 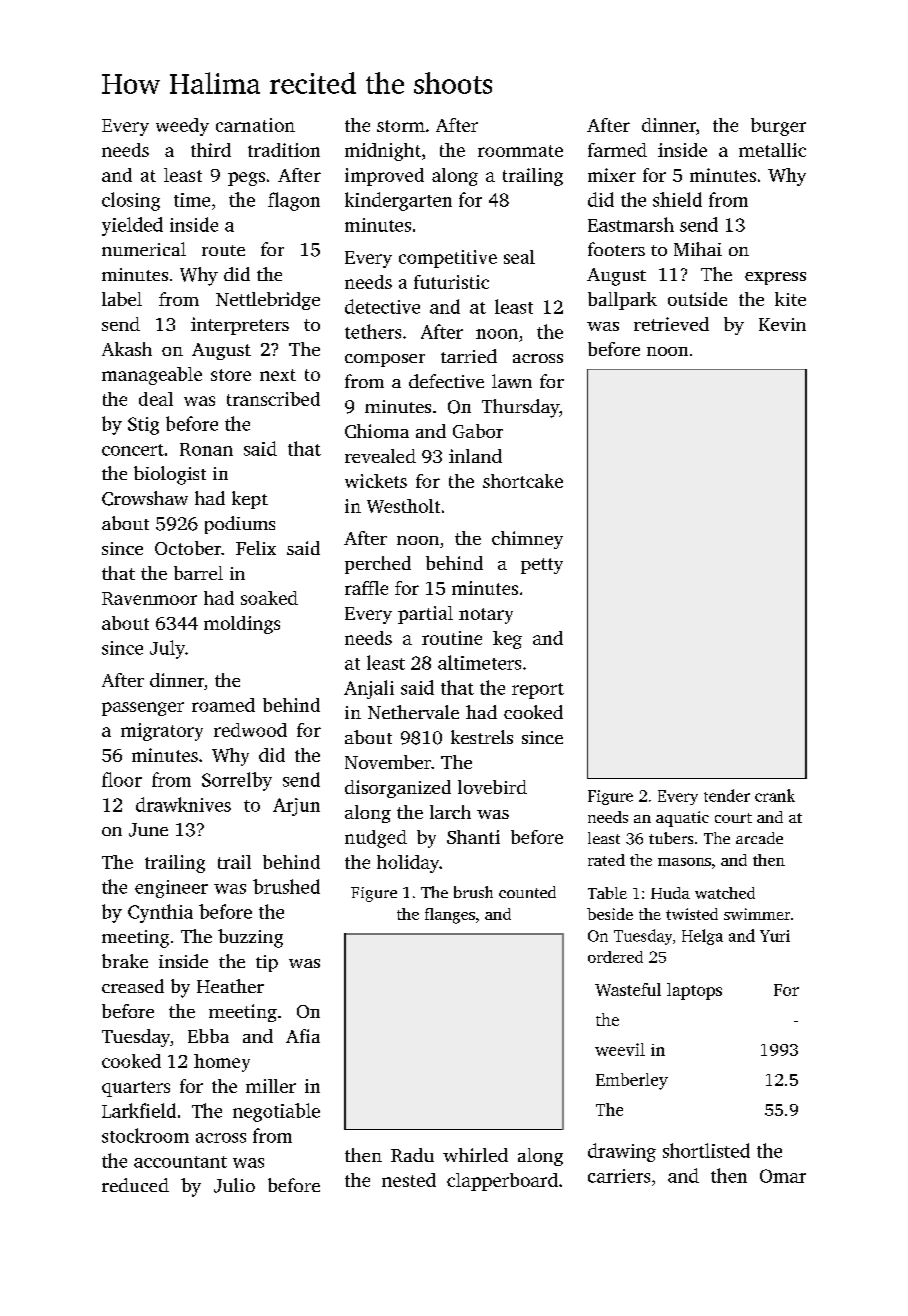 What do you see at coordinates (303, 1036) in the screenshot?
I see `Afia` at bounding box center [303, 1036].
